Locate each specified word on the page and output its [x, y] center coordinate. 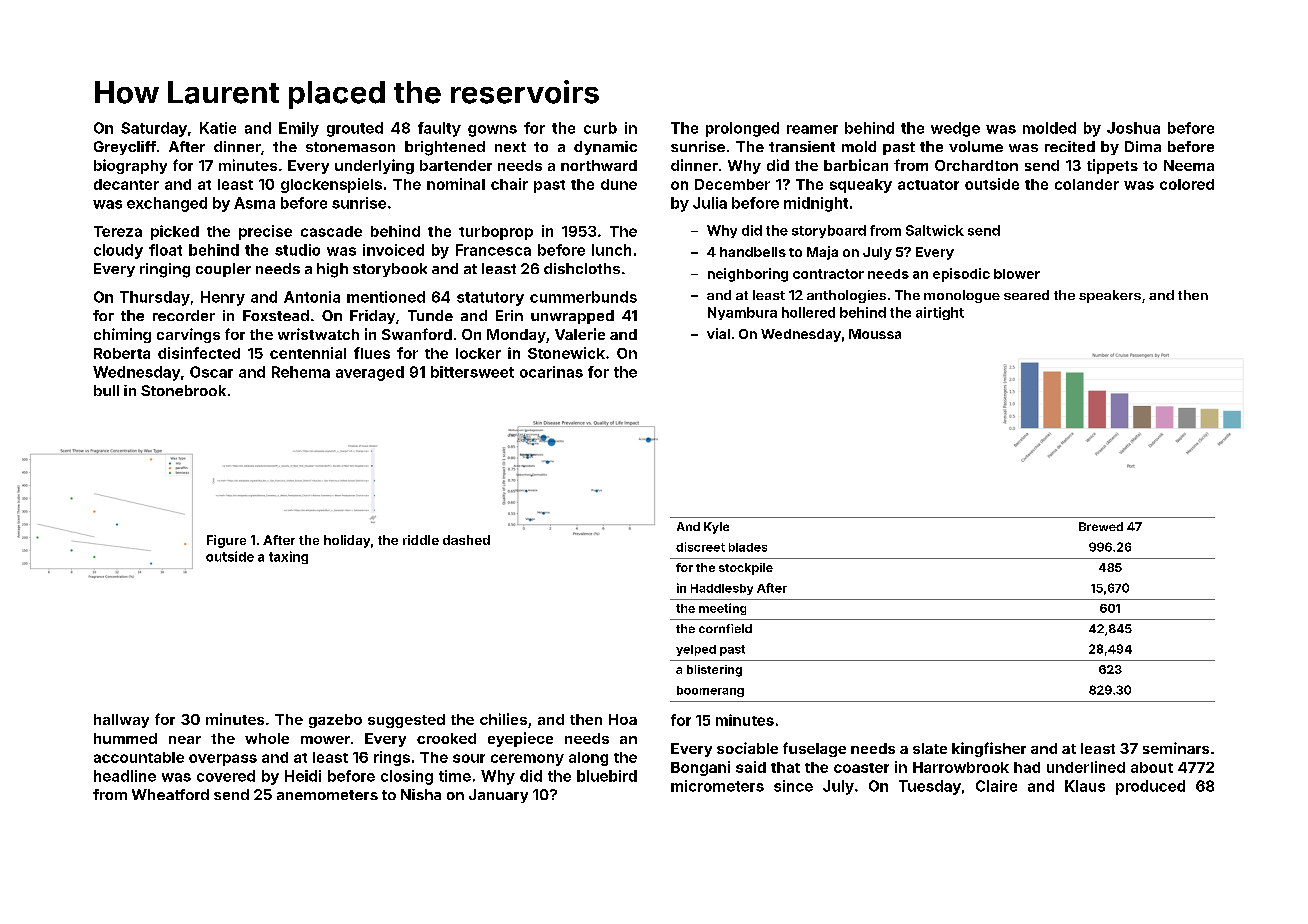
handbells [753, 252]
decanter [126, 184]
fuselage [814, 749]
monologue [962, 296]
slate [930, 748]
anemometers [327, 795]
